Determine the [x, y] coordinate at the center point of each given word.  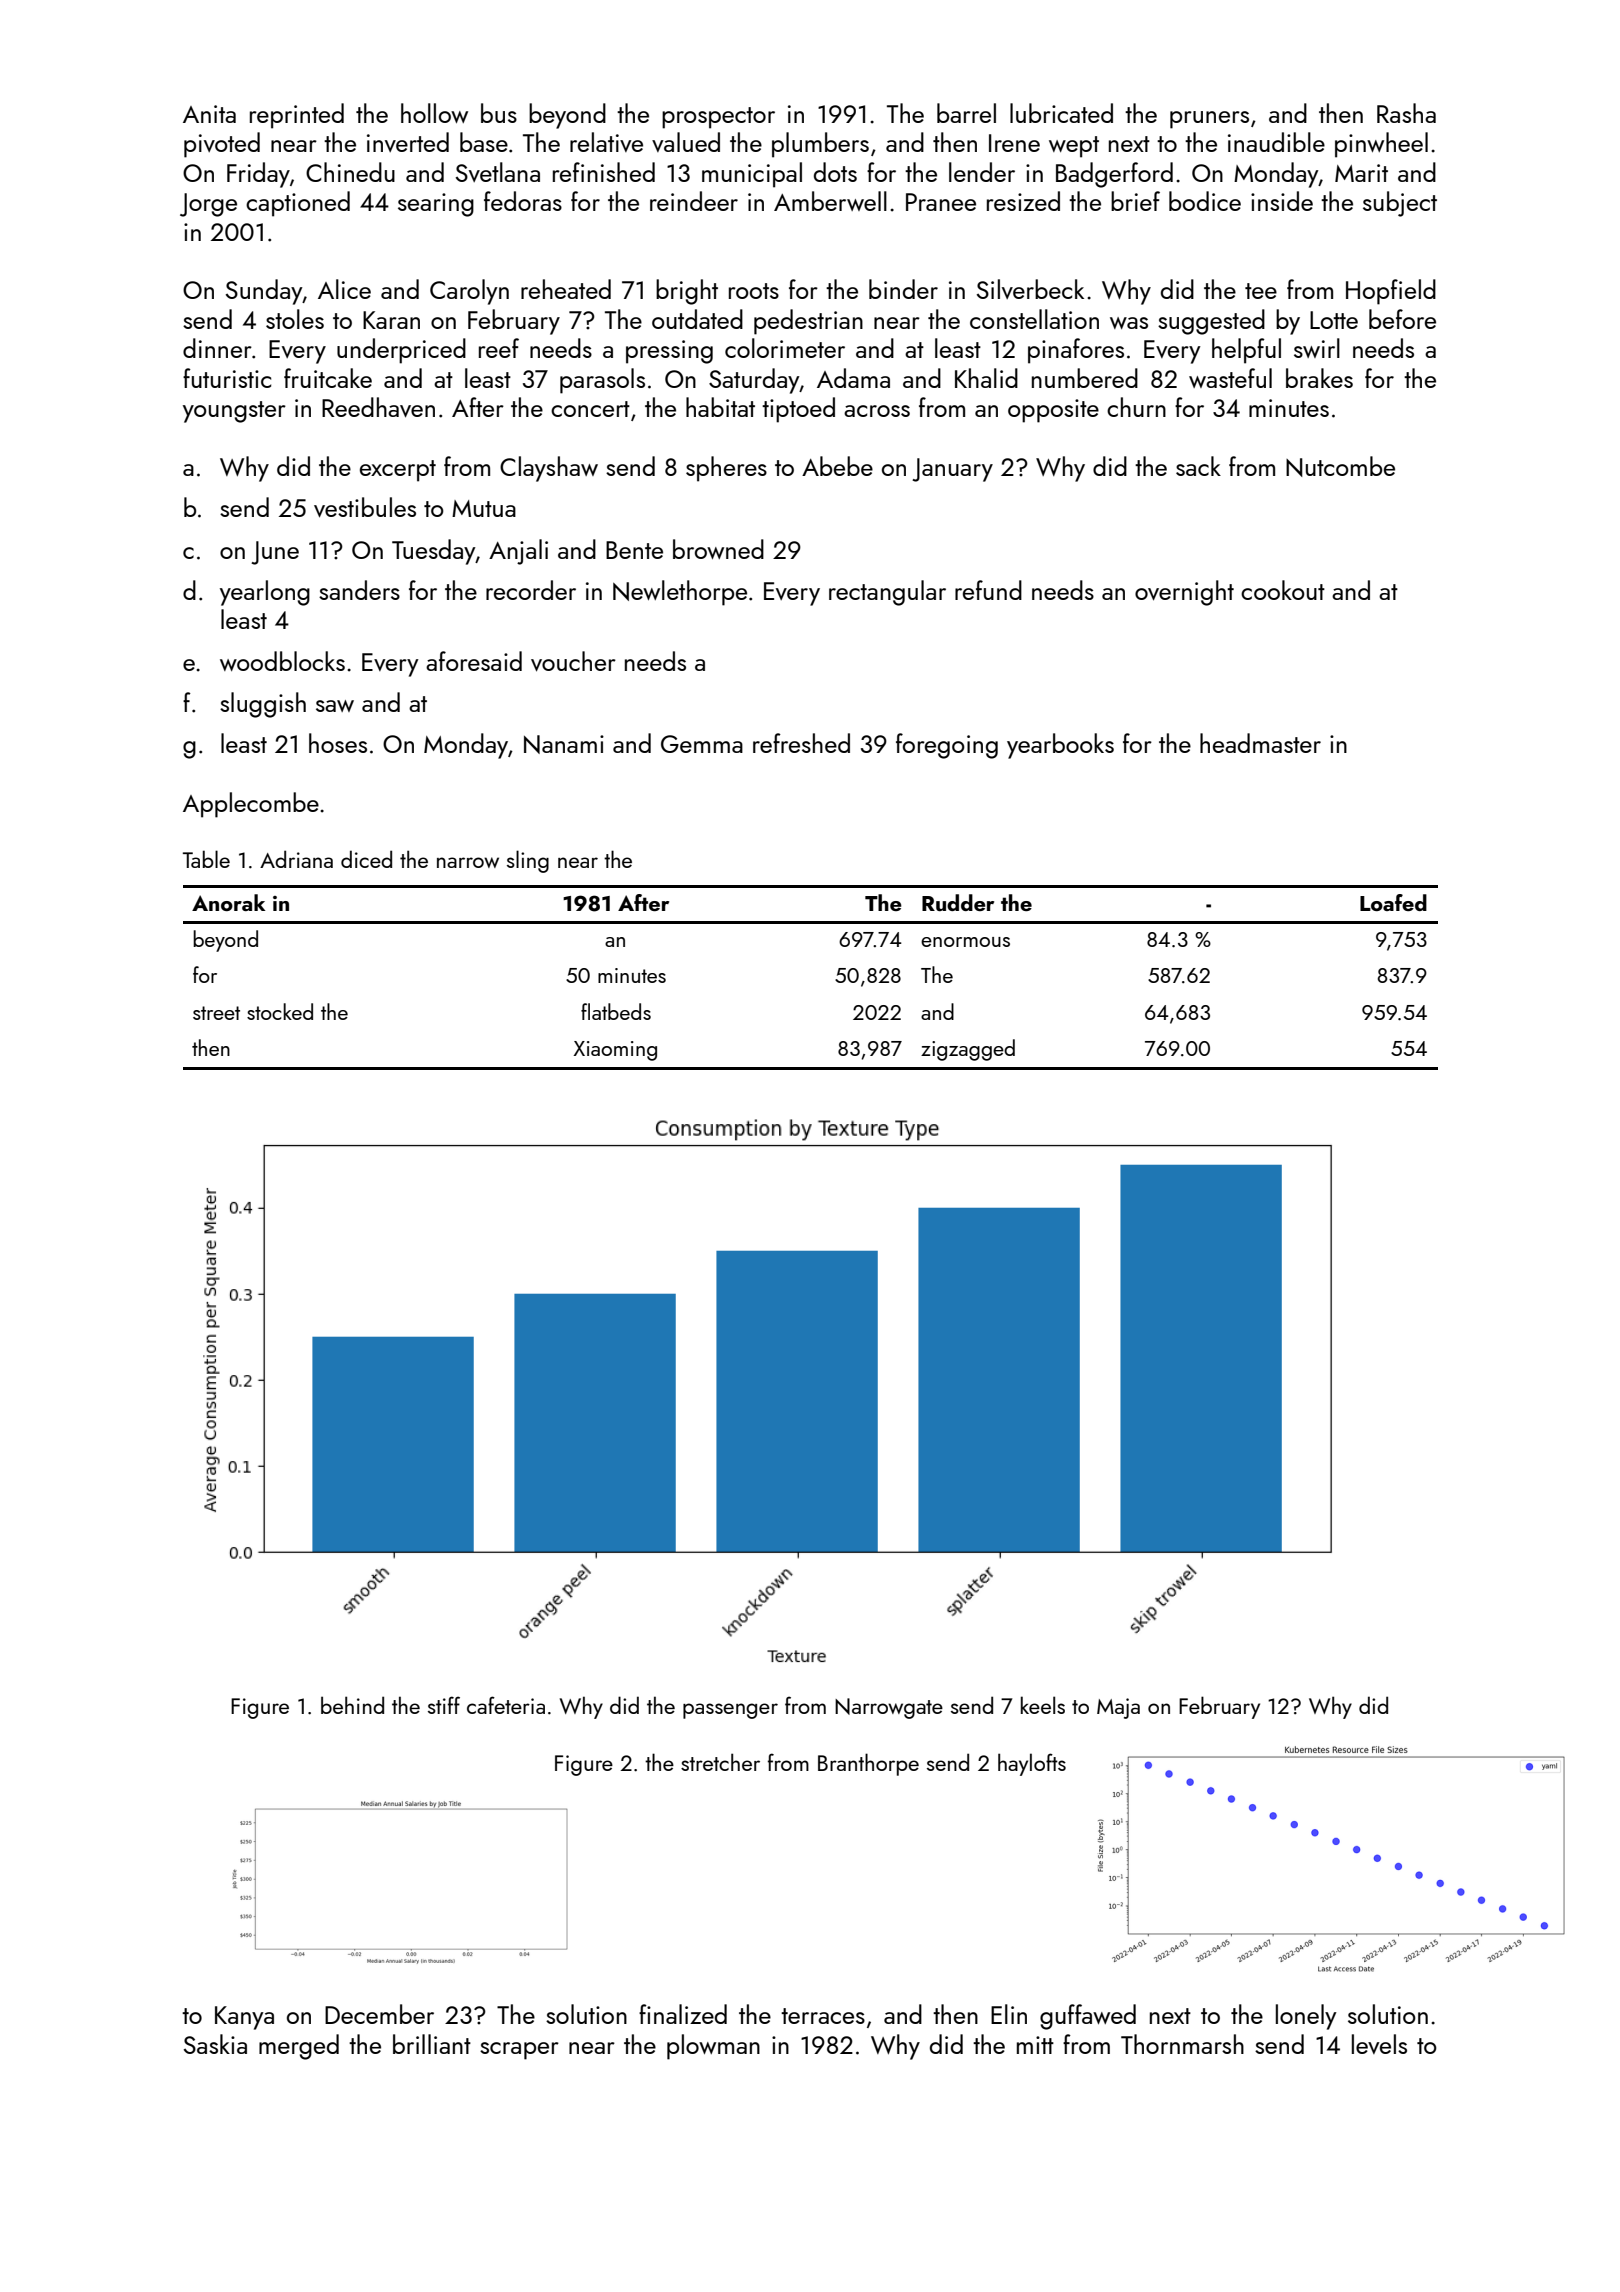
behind [352, 1705]
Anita [209, 114]
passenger [730, 1711]
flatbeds [616, 1011]
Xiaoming [615, 1051]
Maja [1118, 1708]
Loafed [1393, 902]
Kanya [244, 2018]
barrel [966, 113]
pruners [1209, 120]
